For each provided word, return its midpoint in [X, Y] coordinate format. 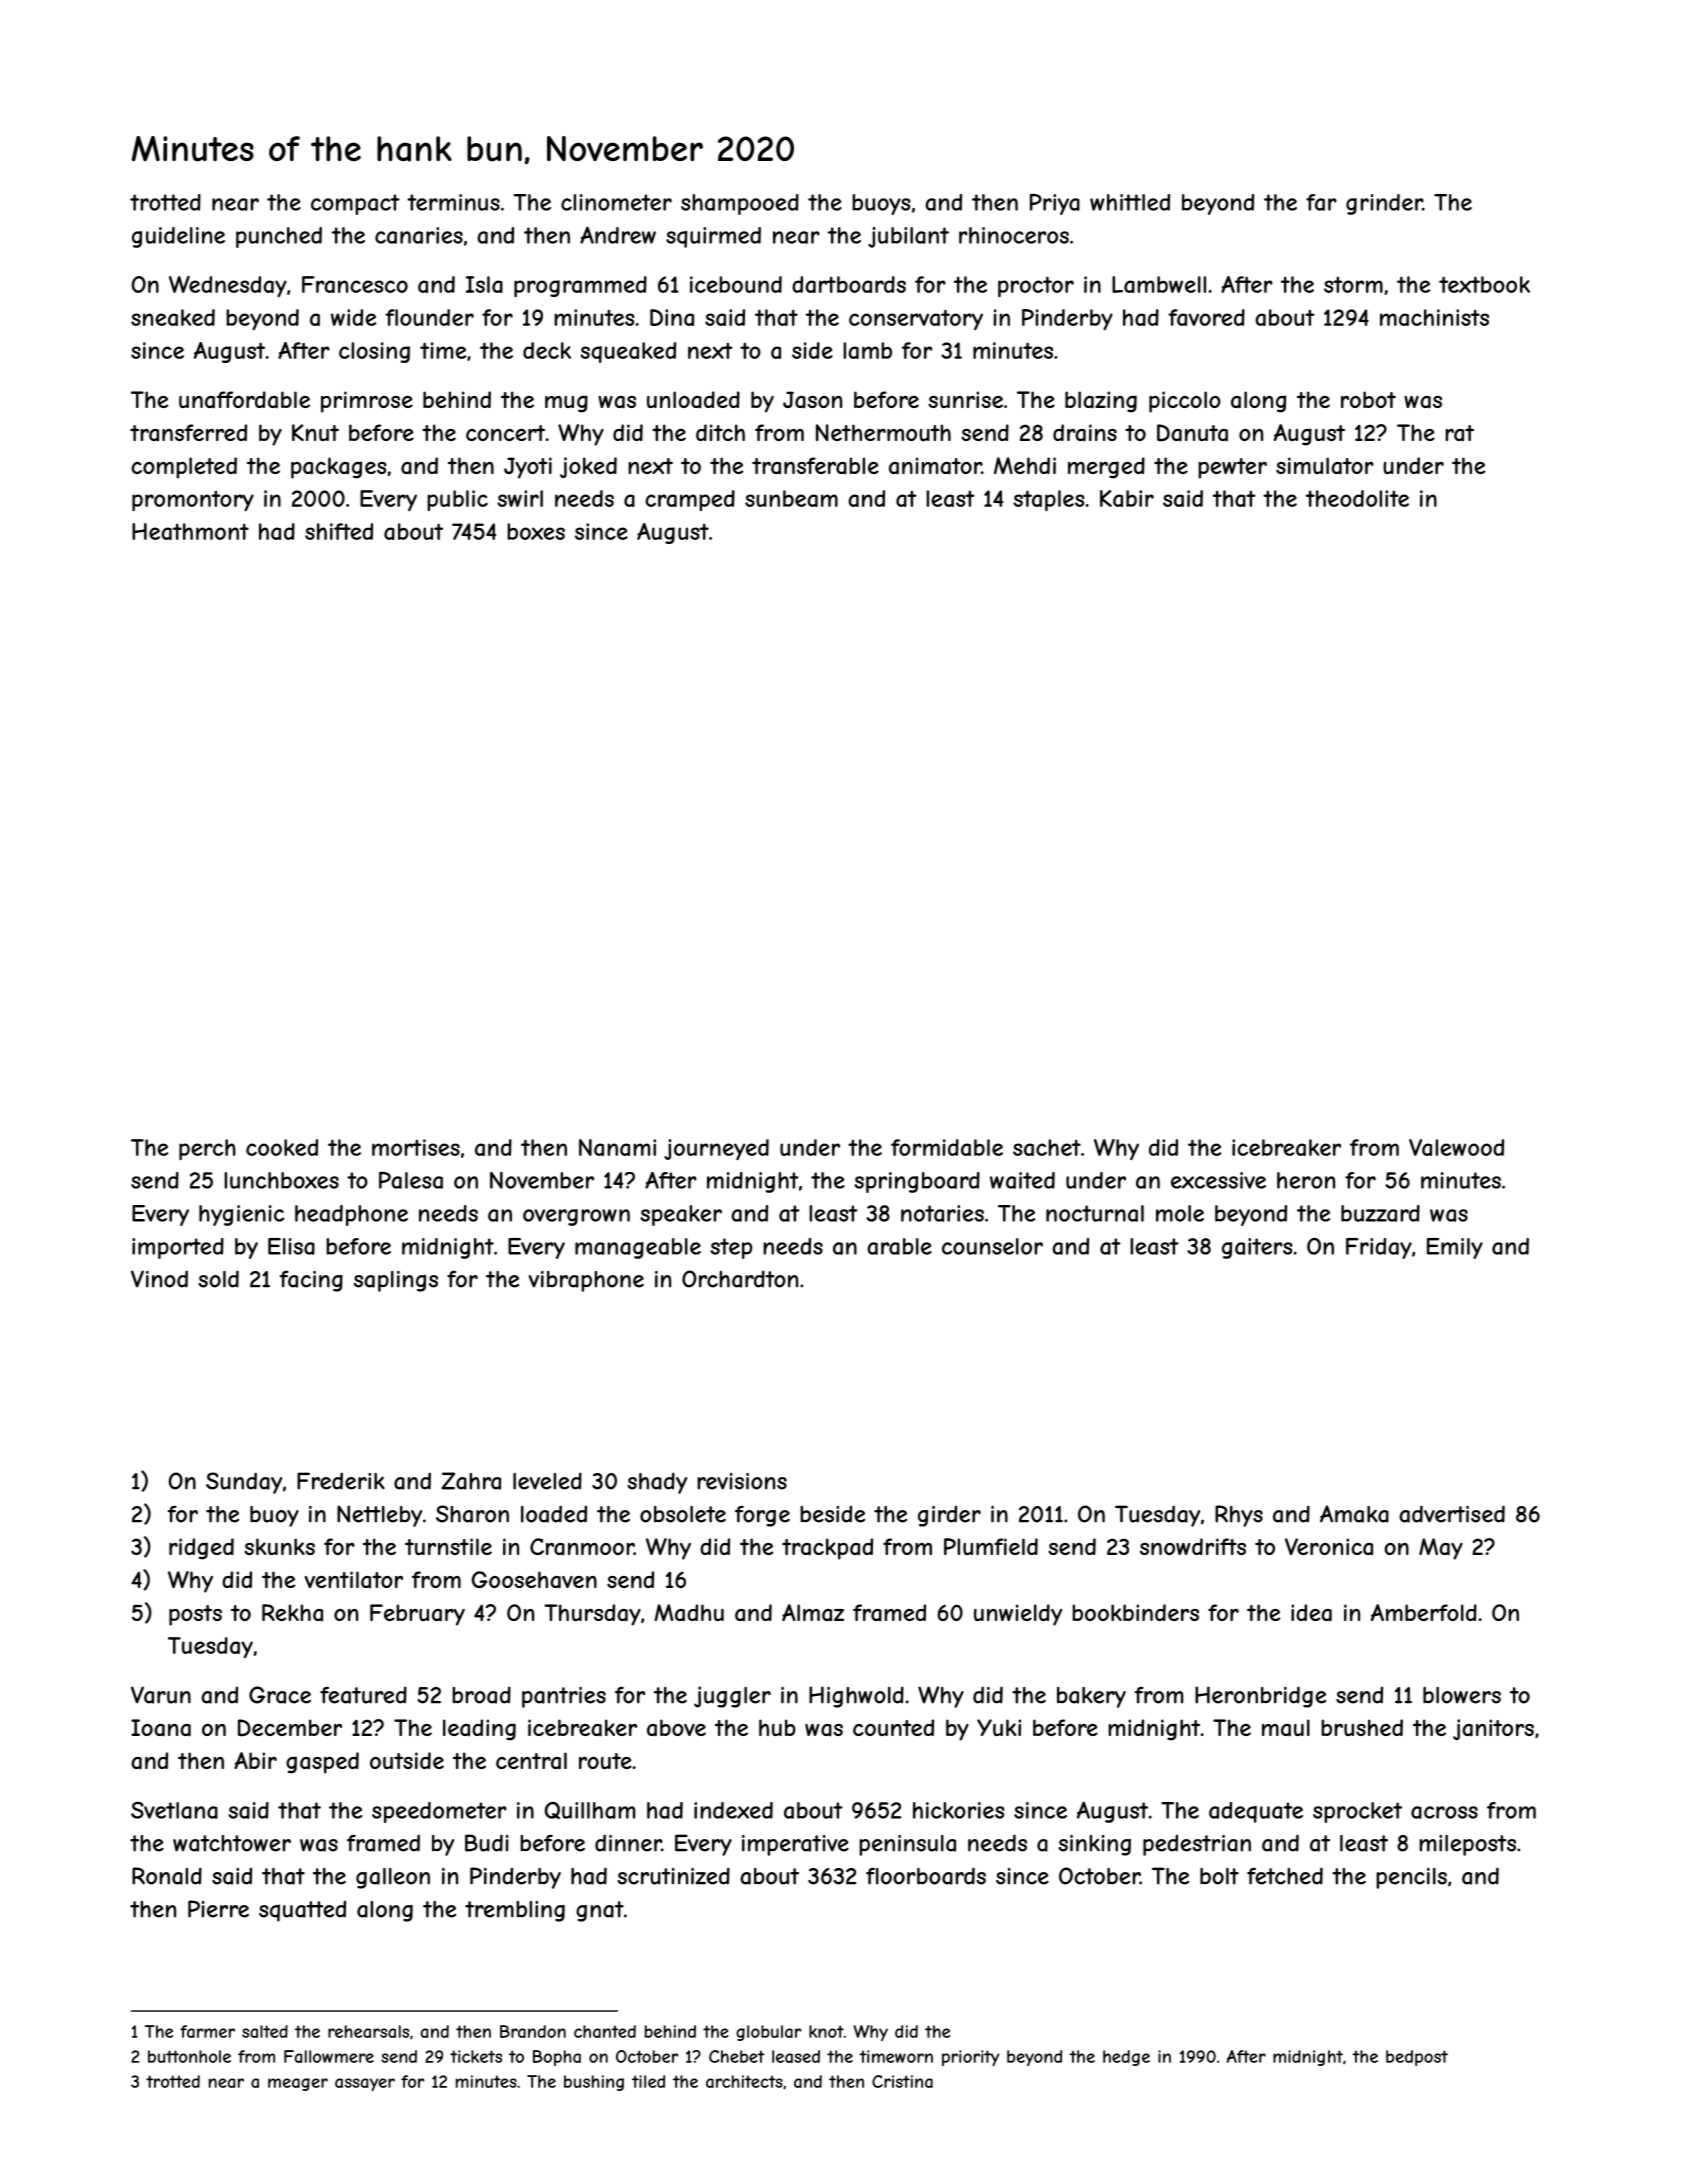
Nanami [617, 1147]
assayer [365, 2084]
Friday [1379, 1248]
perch [207, 1149]
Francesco [355, 284]
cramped [690, 500]
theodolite [1357, 498]
